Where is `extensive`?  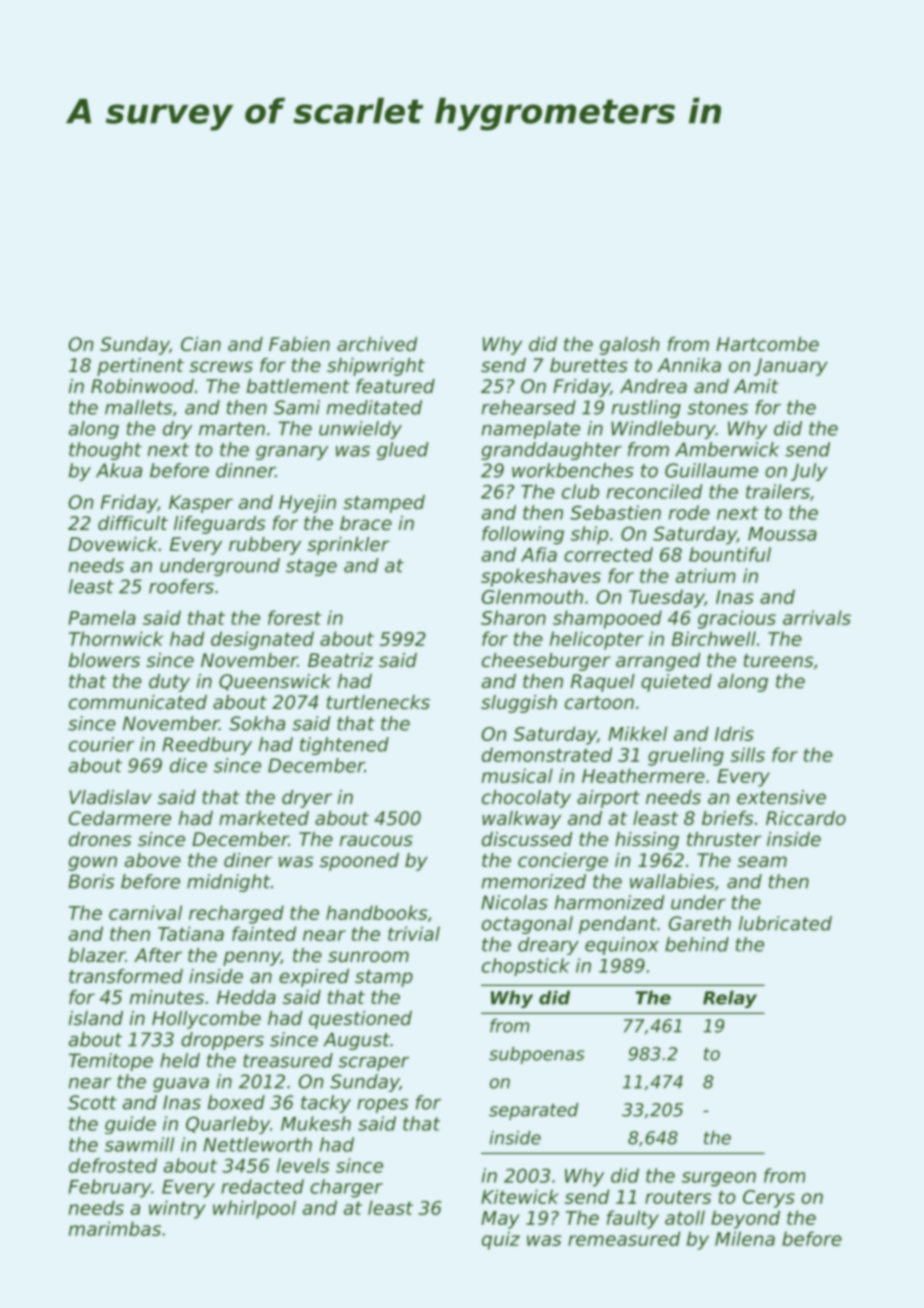 extensive is located at coordinates (781, 797).
